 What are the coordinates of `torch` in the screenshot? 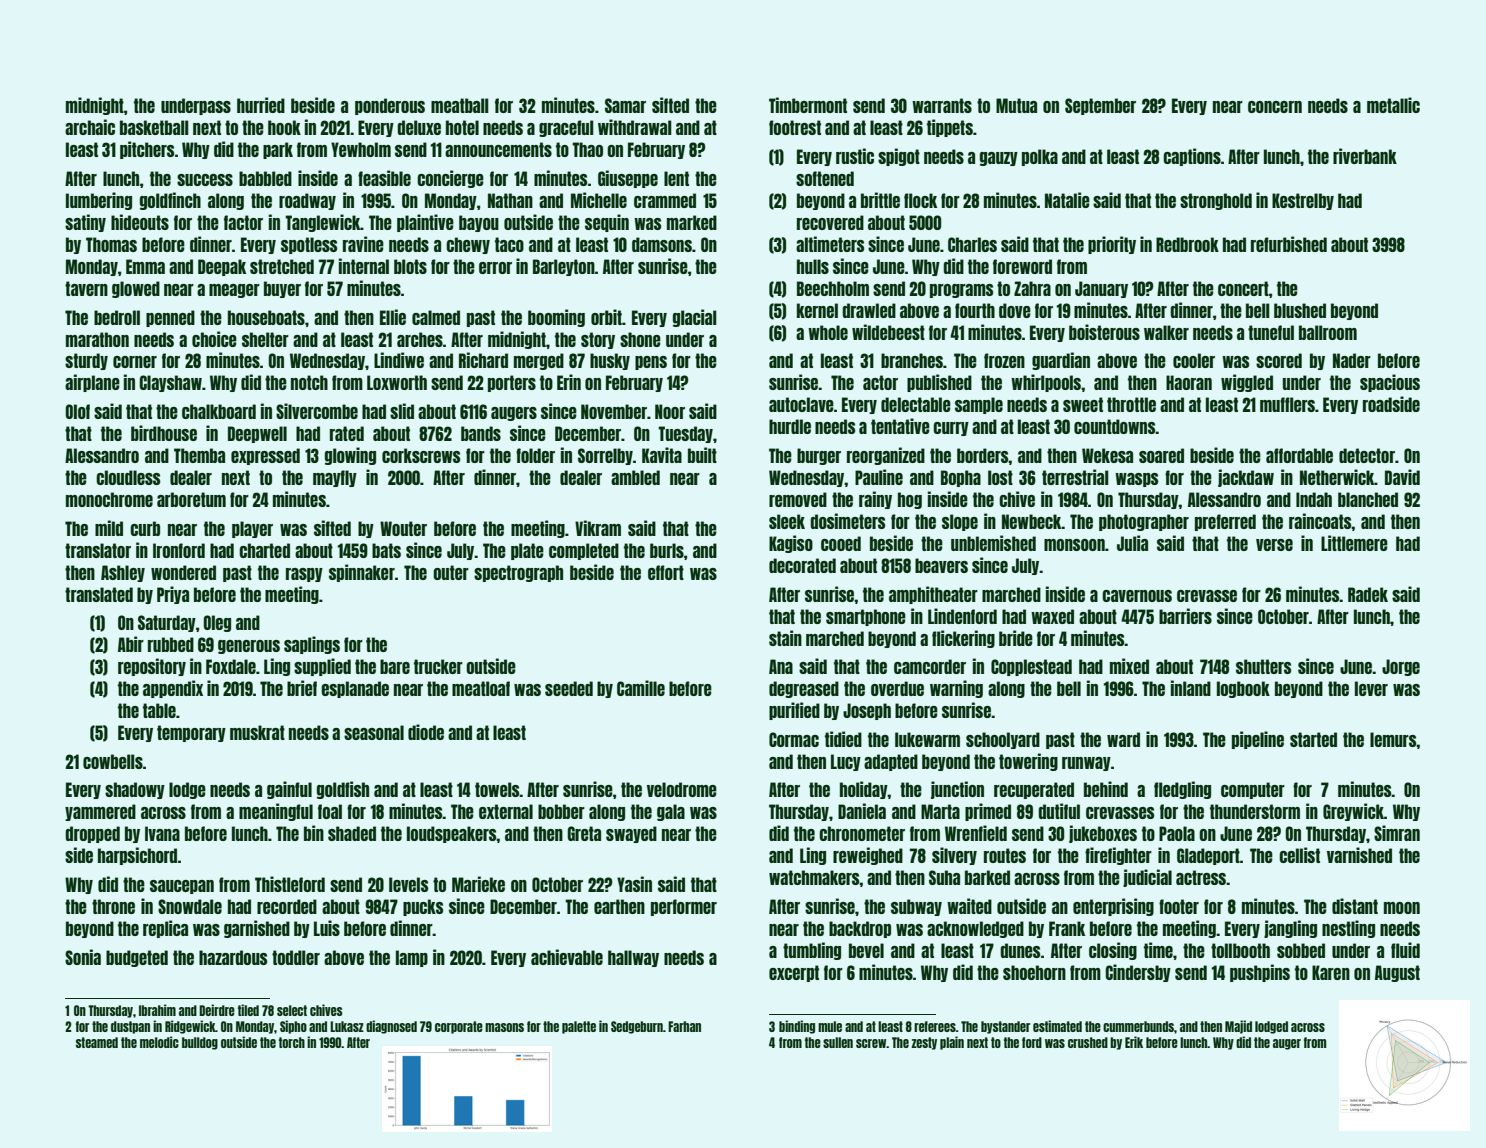 It's located at (292, 1042).
